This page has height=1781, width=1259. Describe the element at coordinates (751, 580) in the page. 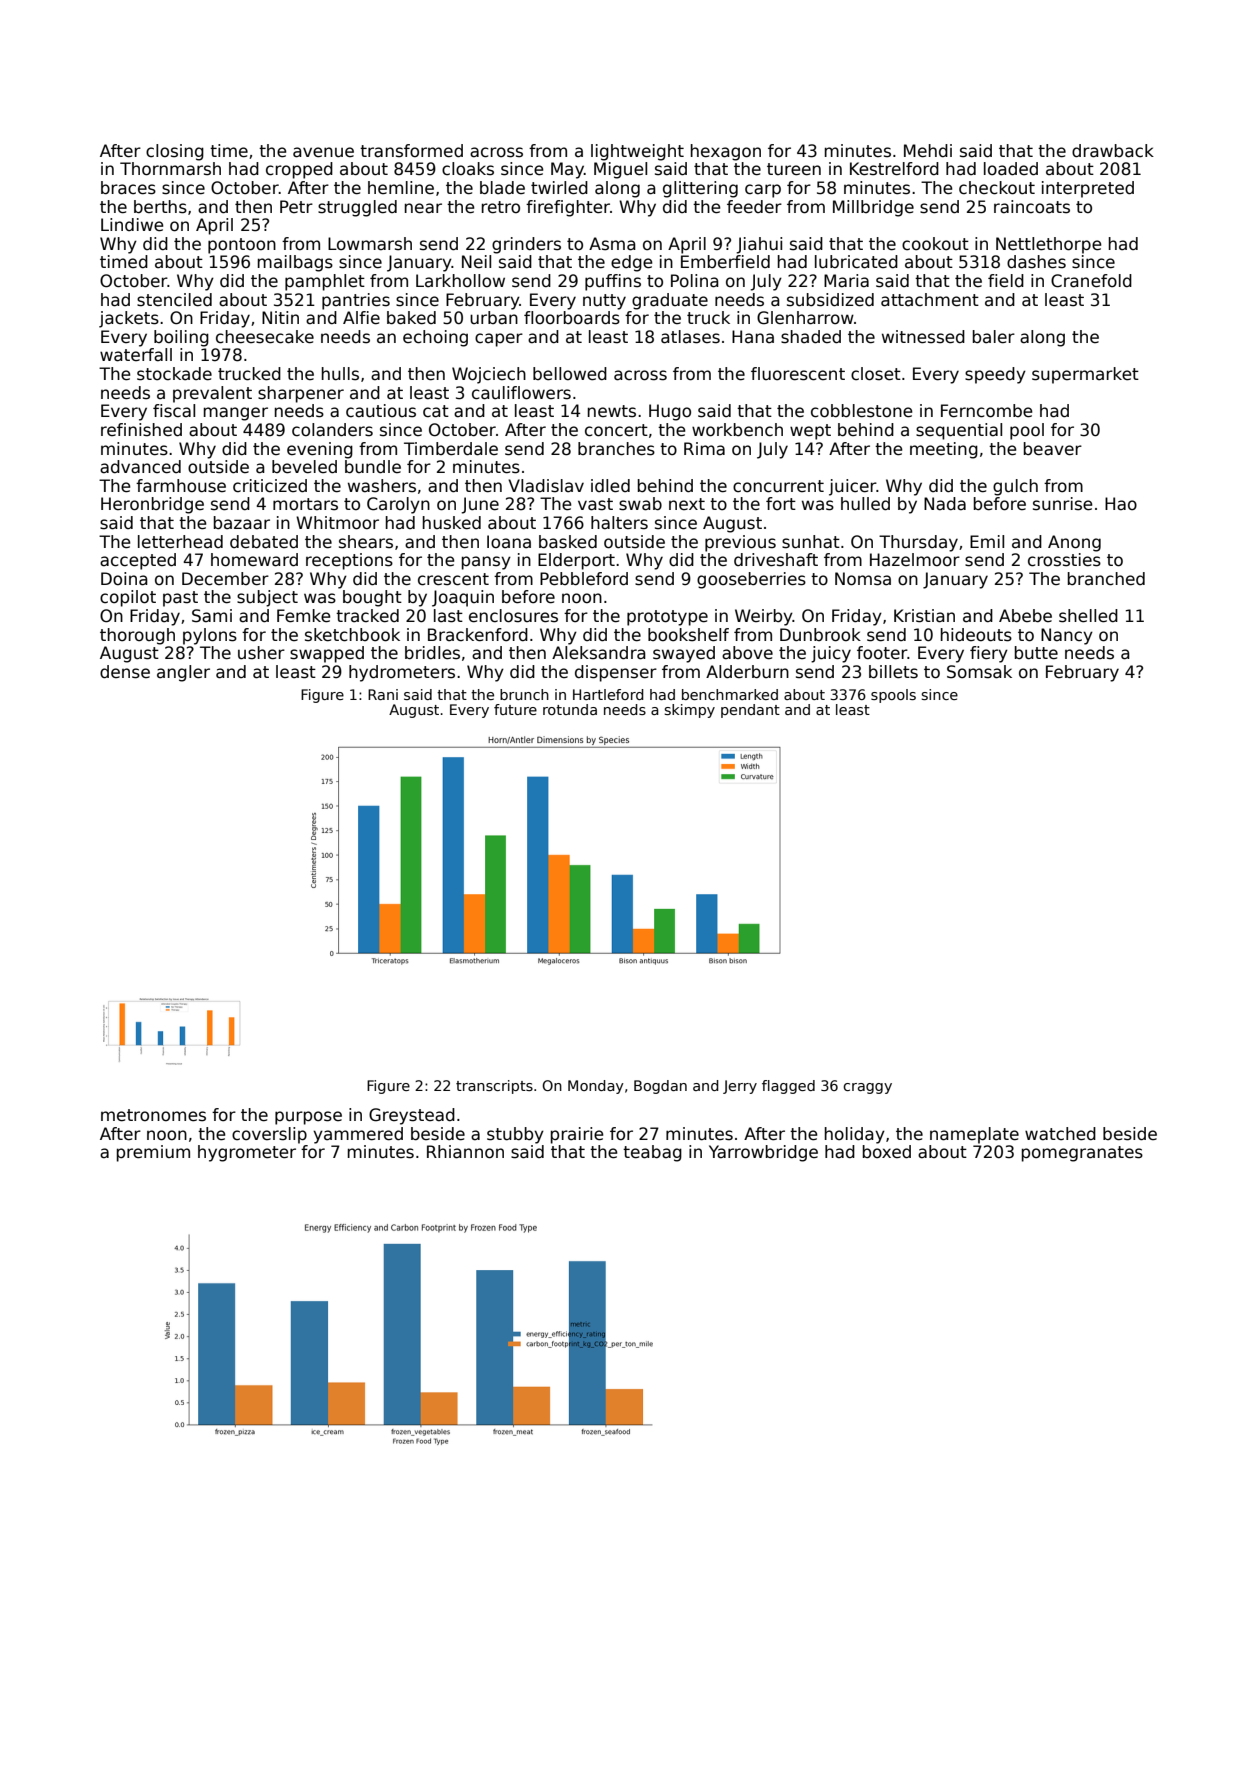

I see `gooseberries` at that location.
